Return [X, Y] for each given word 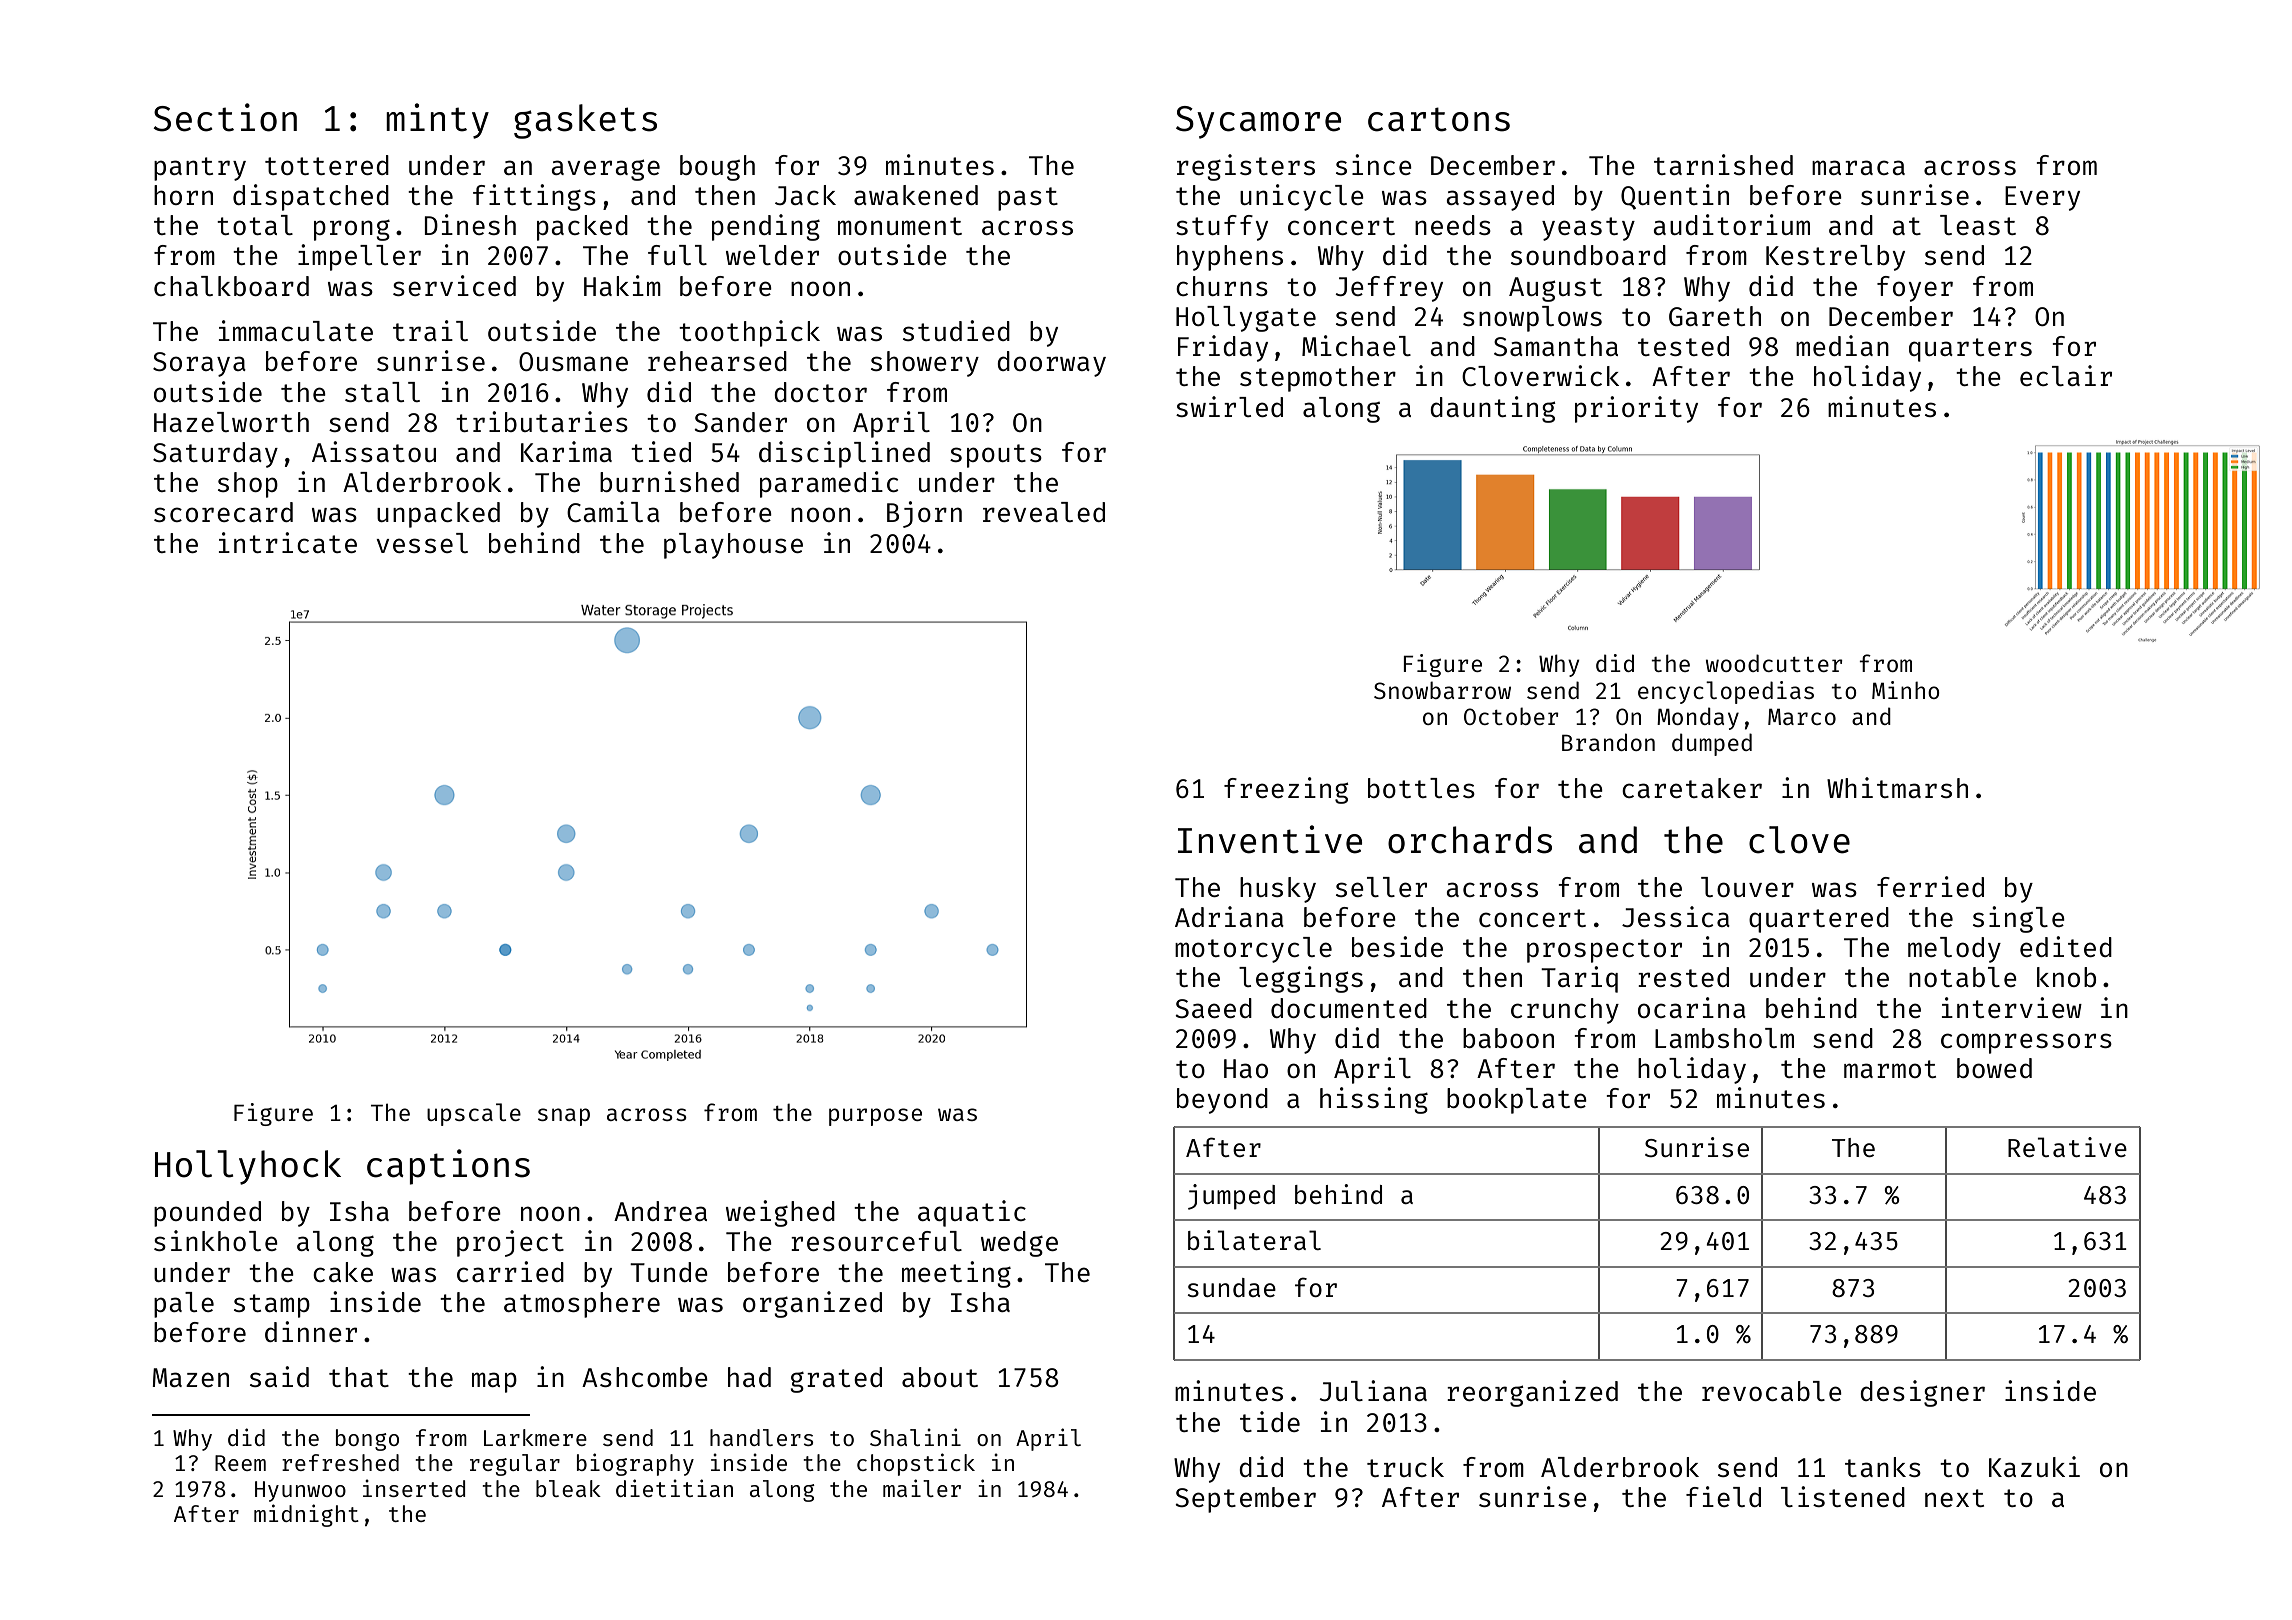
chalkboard [231, 286]
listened [1843, 1496]
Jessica [1676, 916]
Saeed [1213, 1008]
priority [1636, 409]
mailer [922, 1488]
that [359, 1377]
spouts [996, 456]
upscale [474, 1114]
